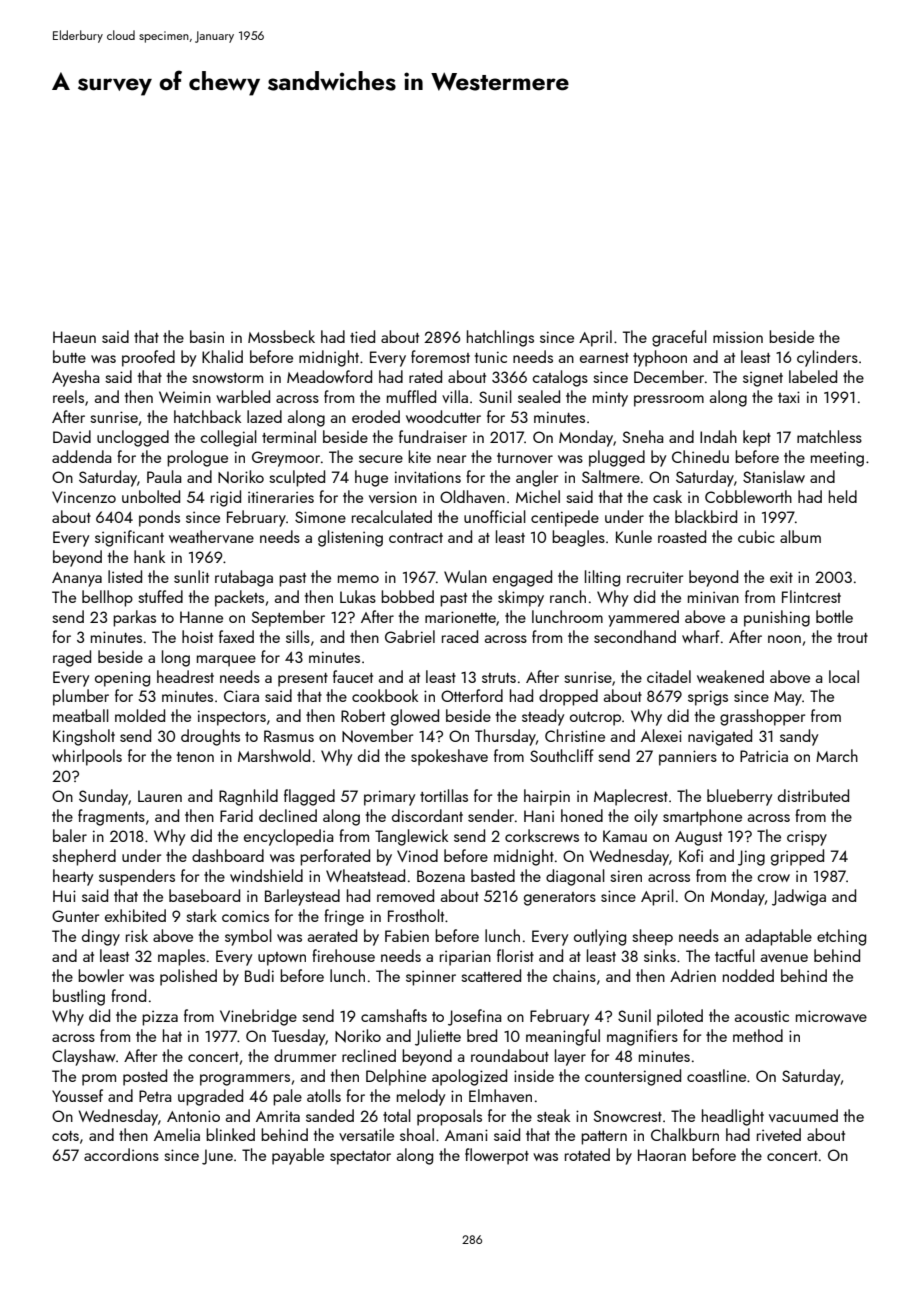 The image size is (924, 1314). Describe the element at coordinates (440, 356) in the screenshot. I see `foremost` at that location.
